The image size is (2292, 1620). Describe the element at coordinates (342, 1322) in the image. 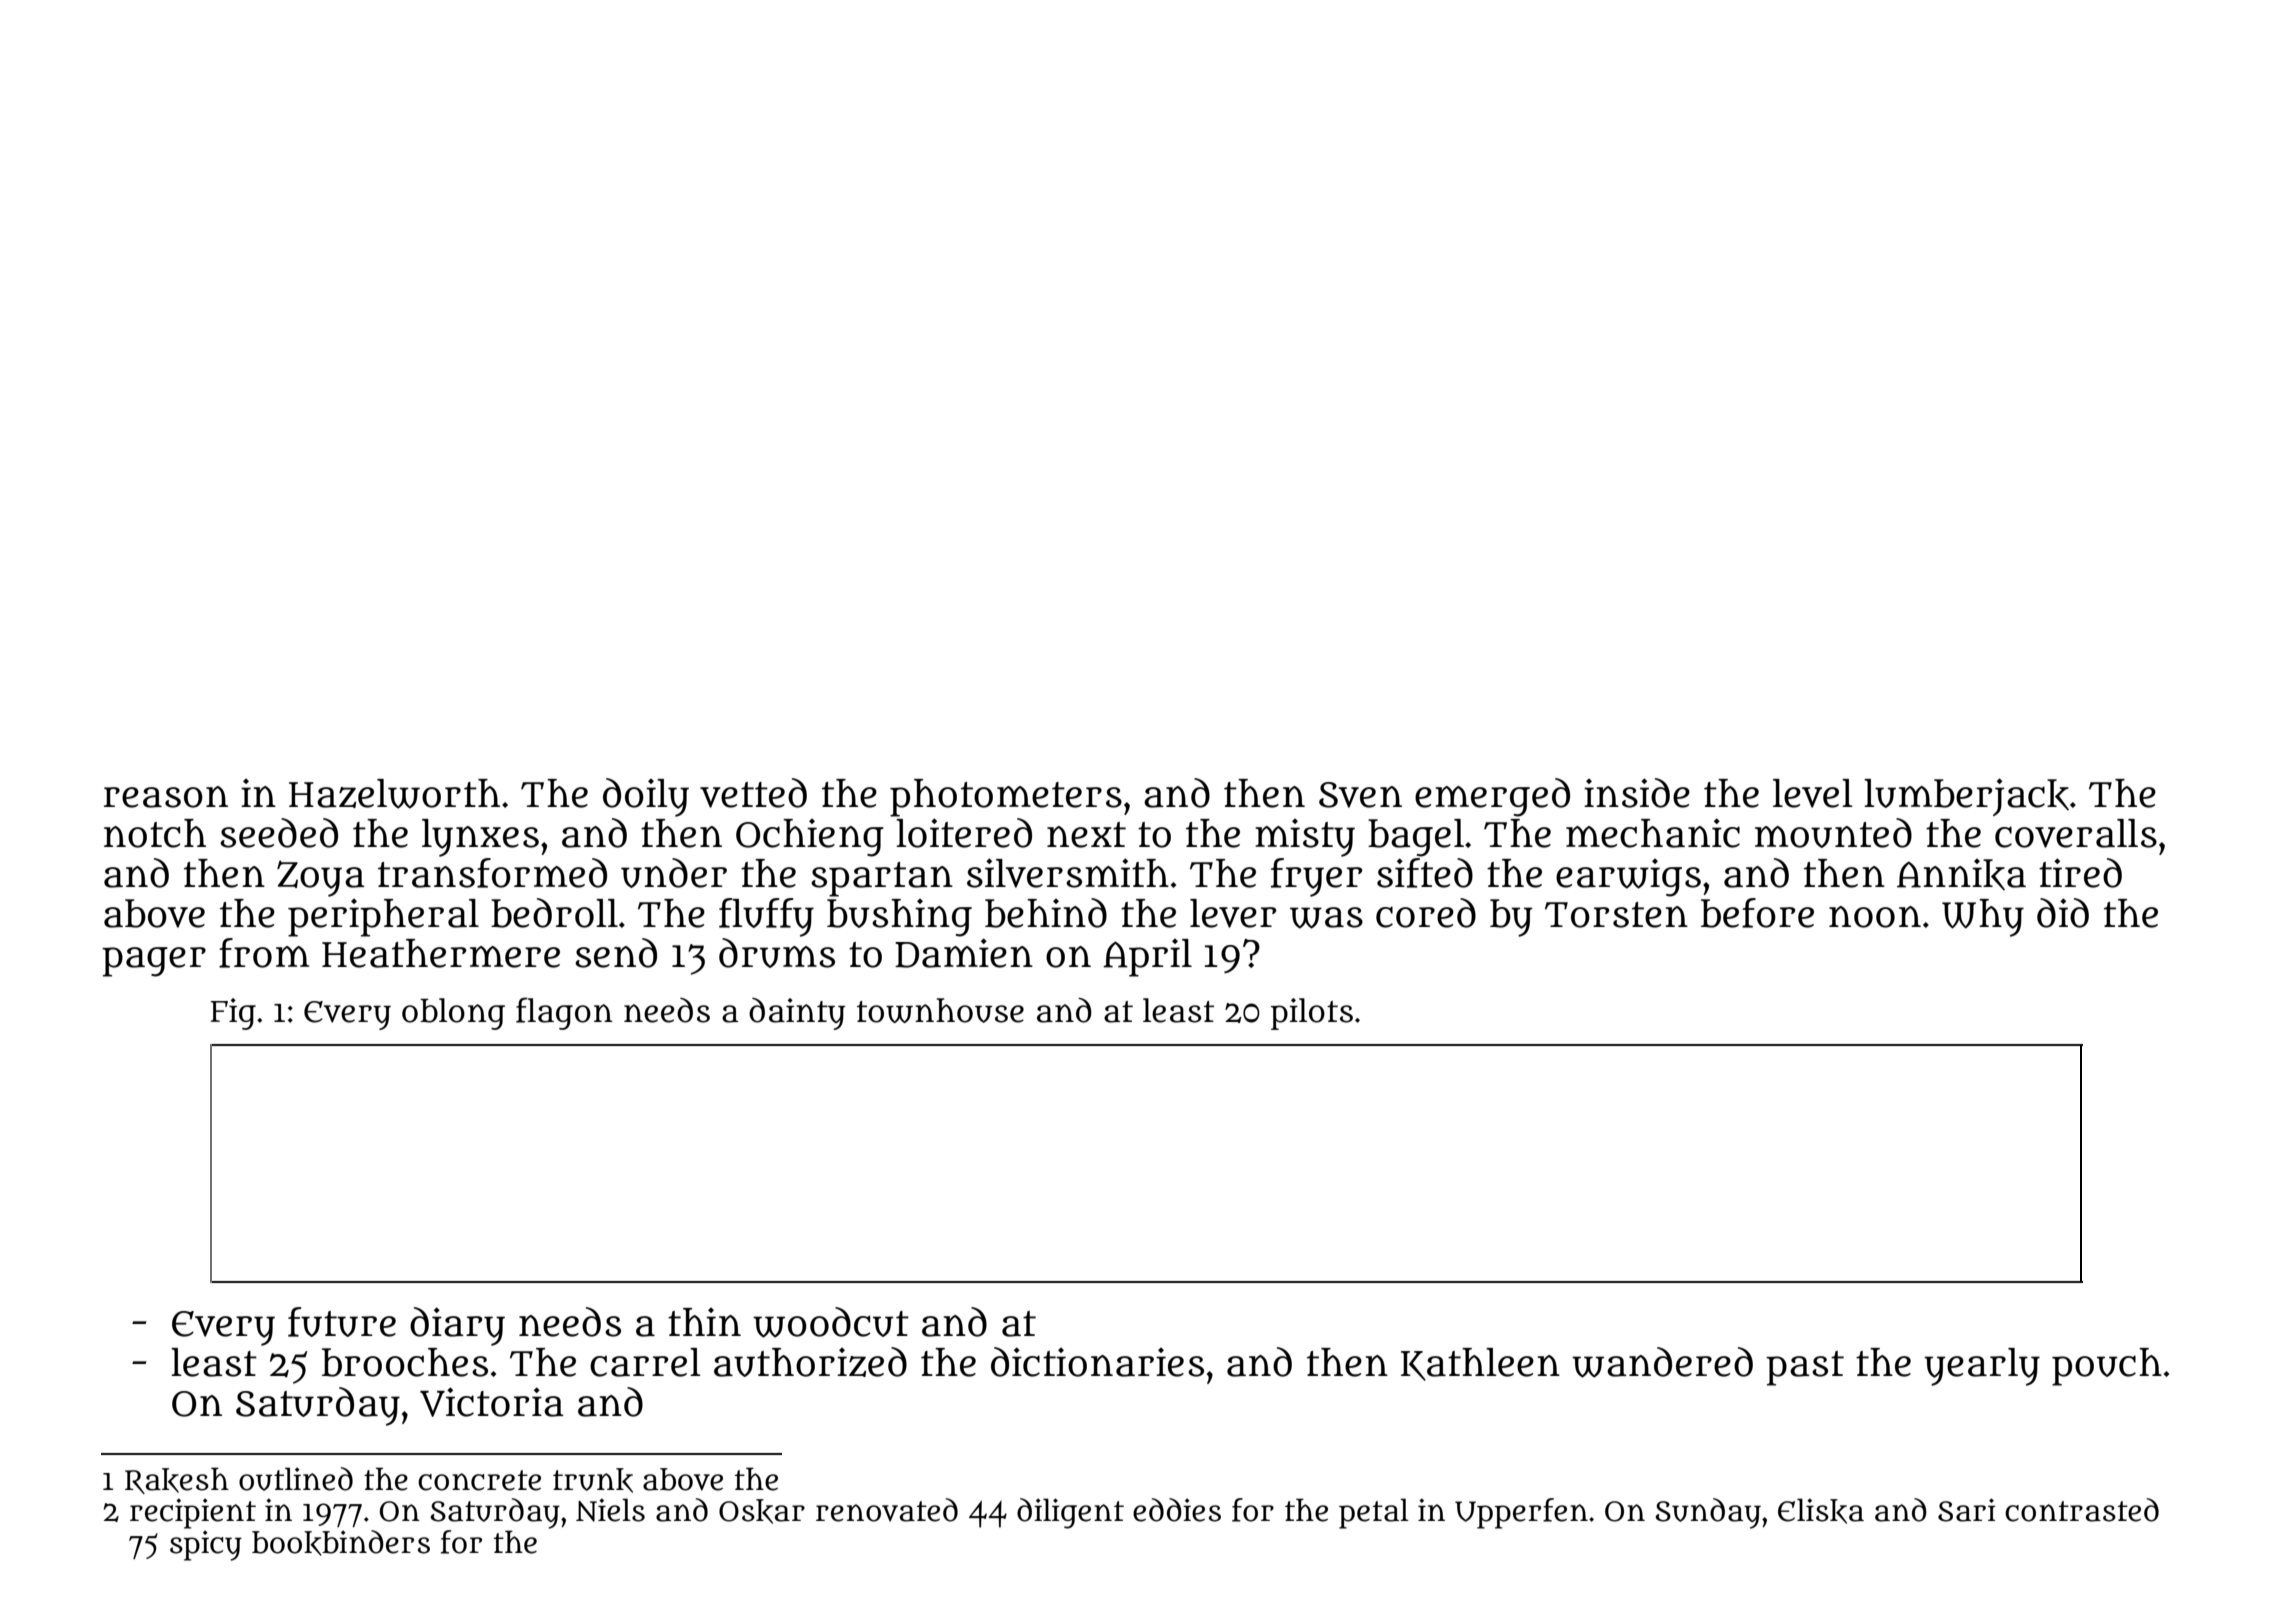

I see `future` at that location.
